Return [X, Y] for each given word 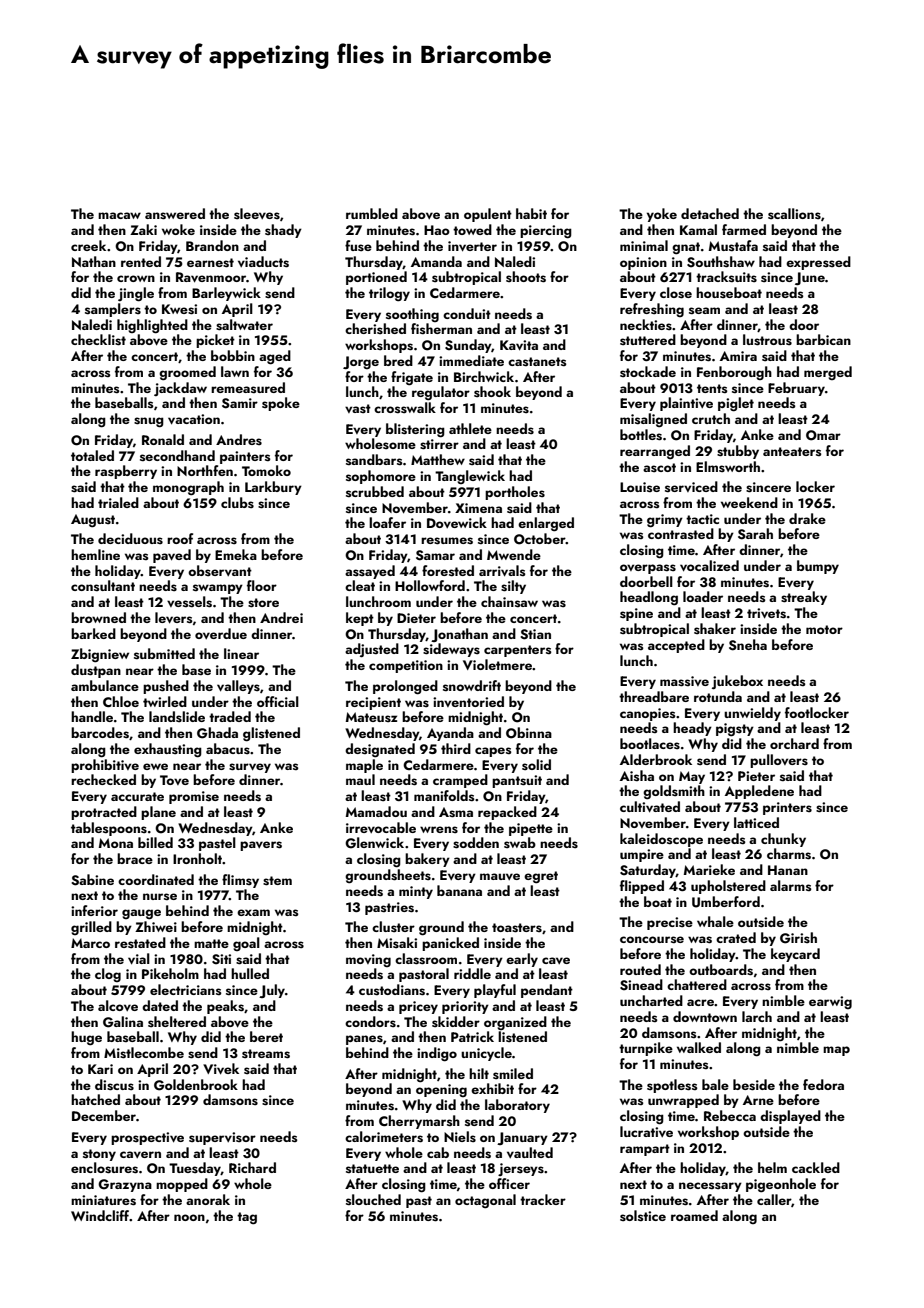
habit [531, 213]
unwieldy [752, 714]
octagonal [485, 1201]
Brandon [212, 245]
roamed [694, 1215]
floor [262, 585]
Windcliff [100, 1215]
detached [710, 213]
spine [636, 614]
